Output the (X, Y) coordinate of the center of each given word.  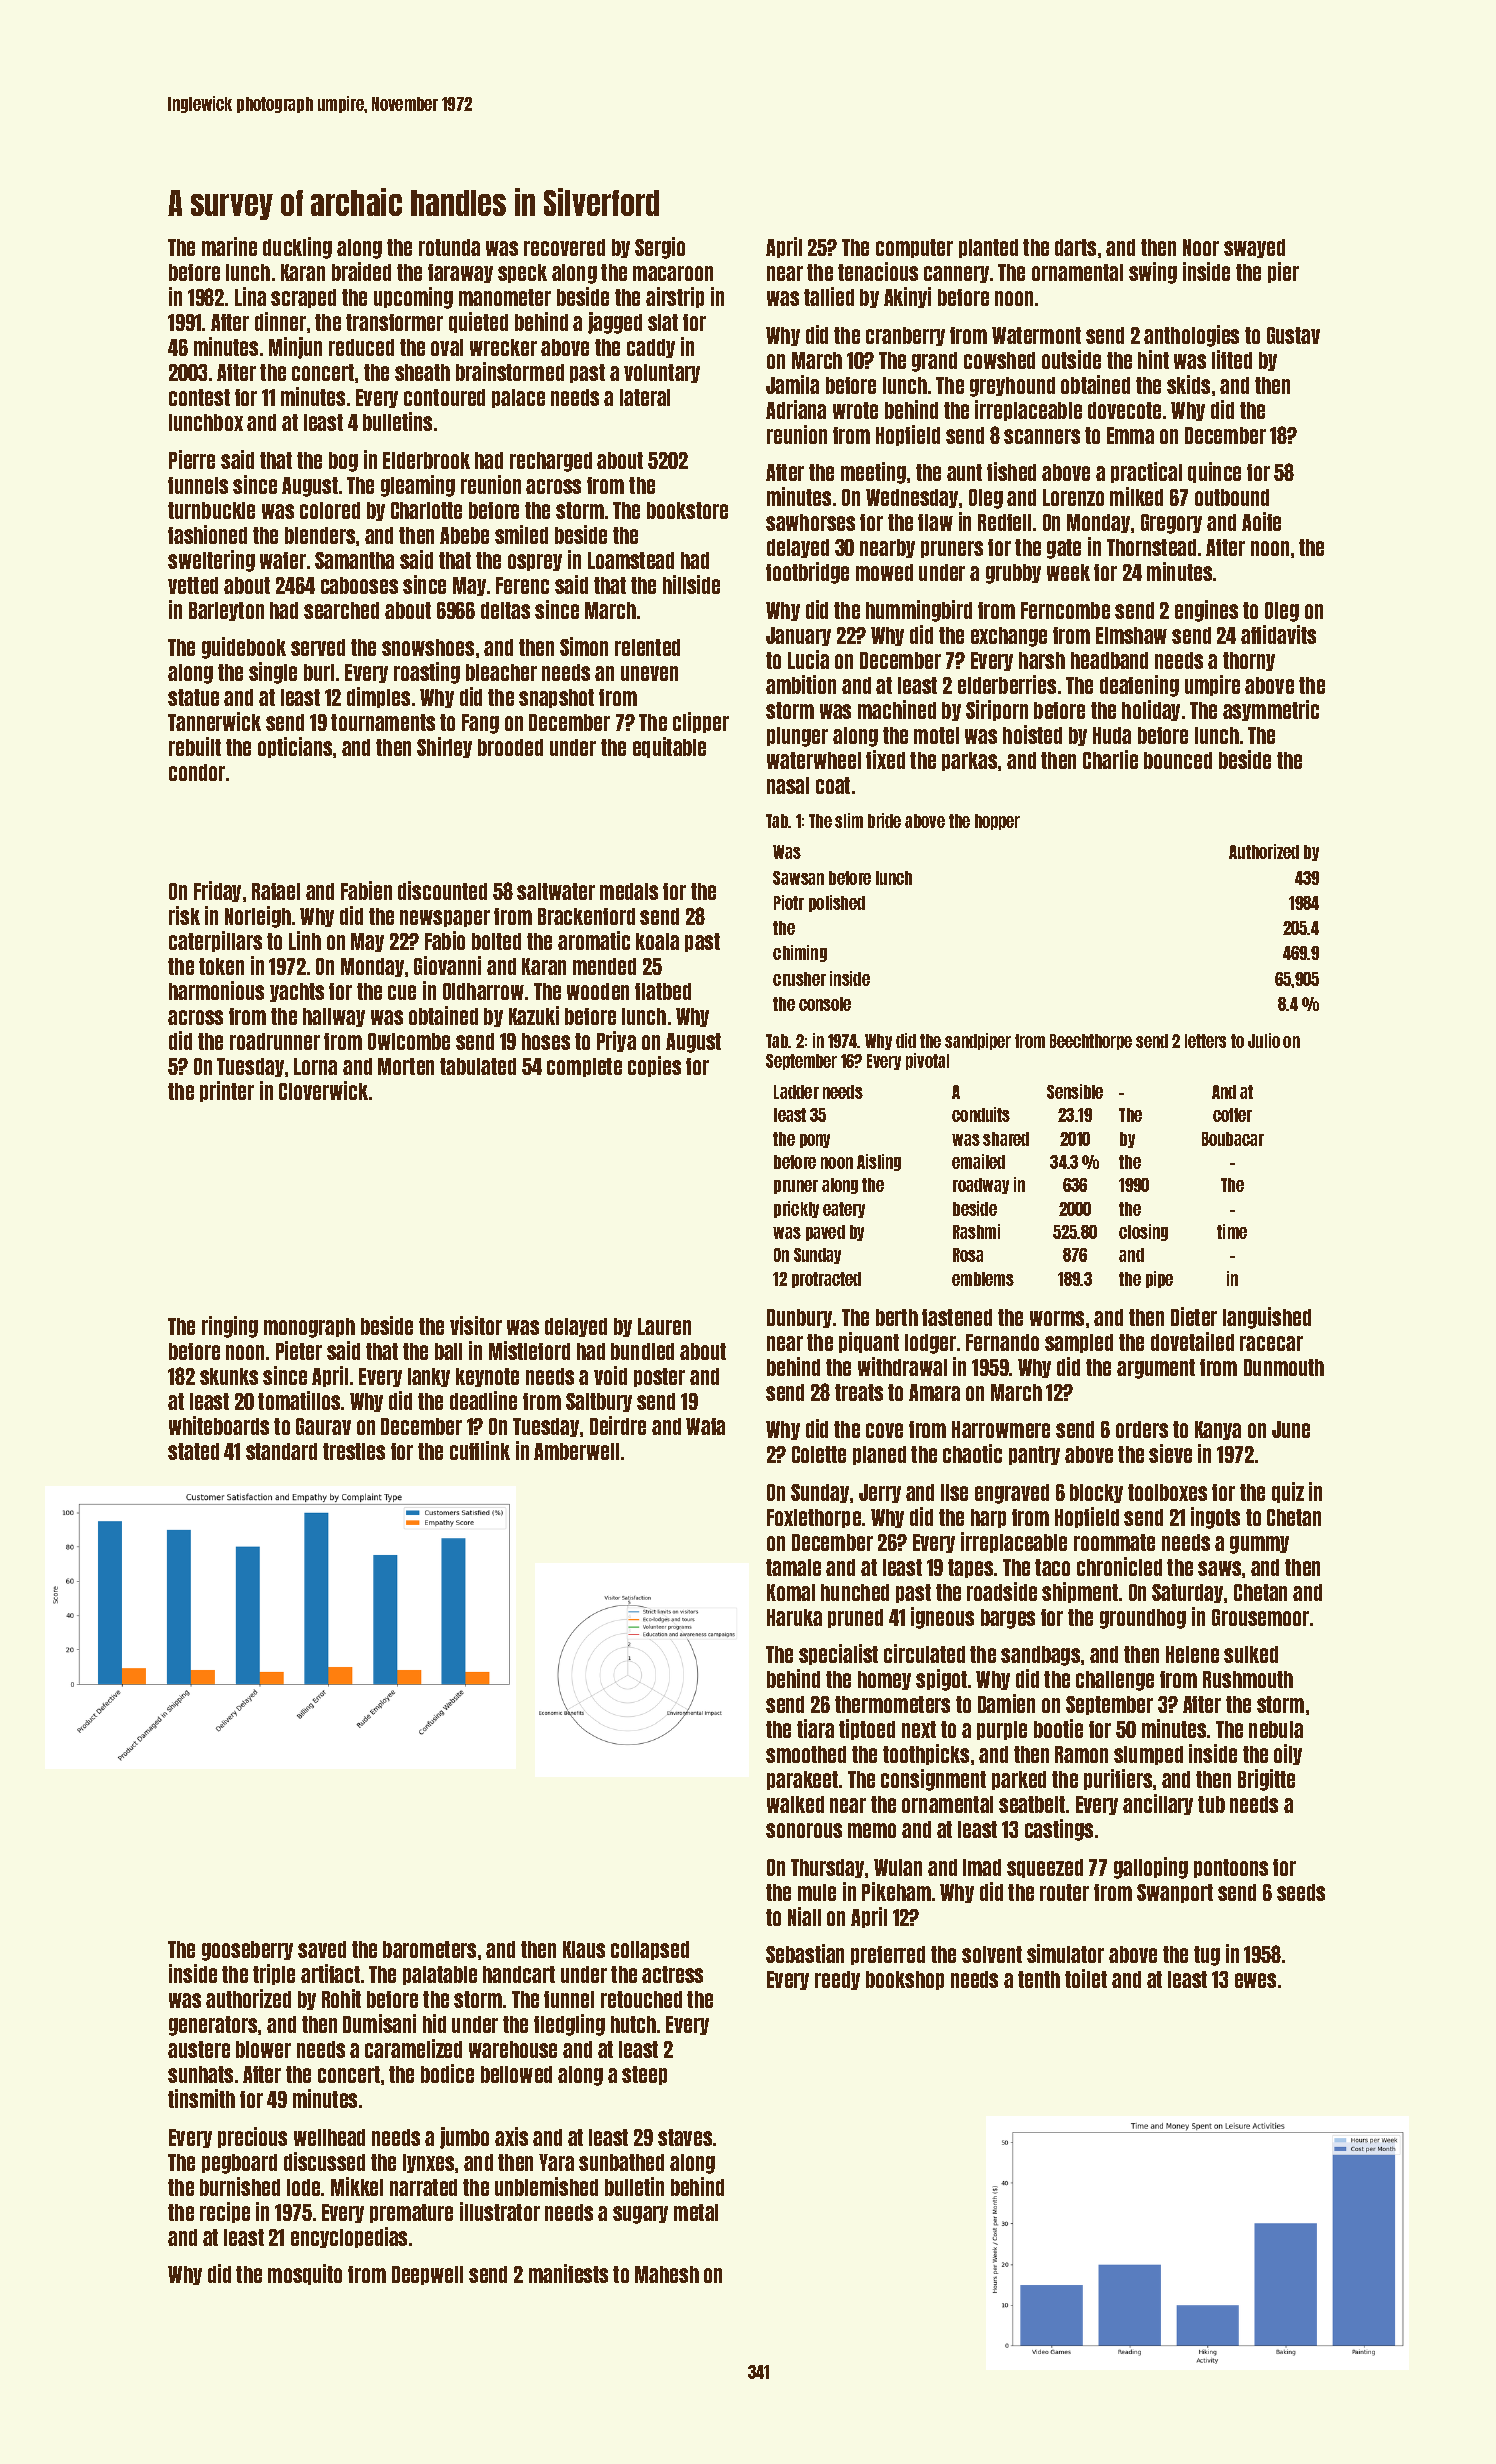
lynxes (428, 2163)
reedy (837, 1980)
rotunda (449, 247)
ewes (1255, 1980)
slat (663, 322)
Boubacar (1233, 1139)
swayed (1254, 248)
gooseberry (247, 1951)
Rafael (276, 891)
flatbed (663, 991)
